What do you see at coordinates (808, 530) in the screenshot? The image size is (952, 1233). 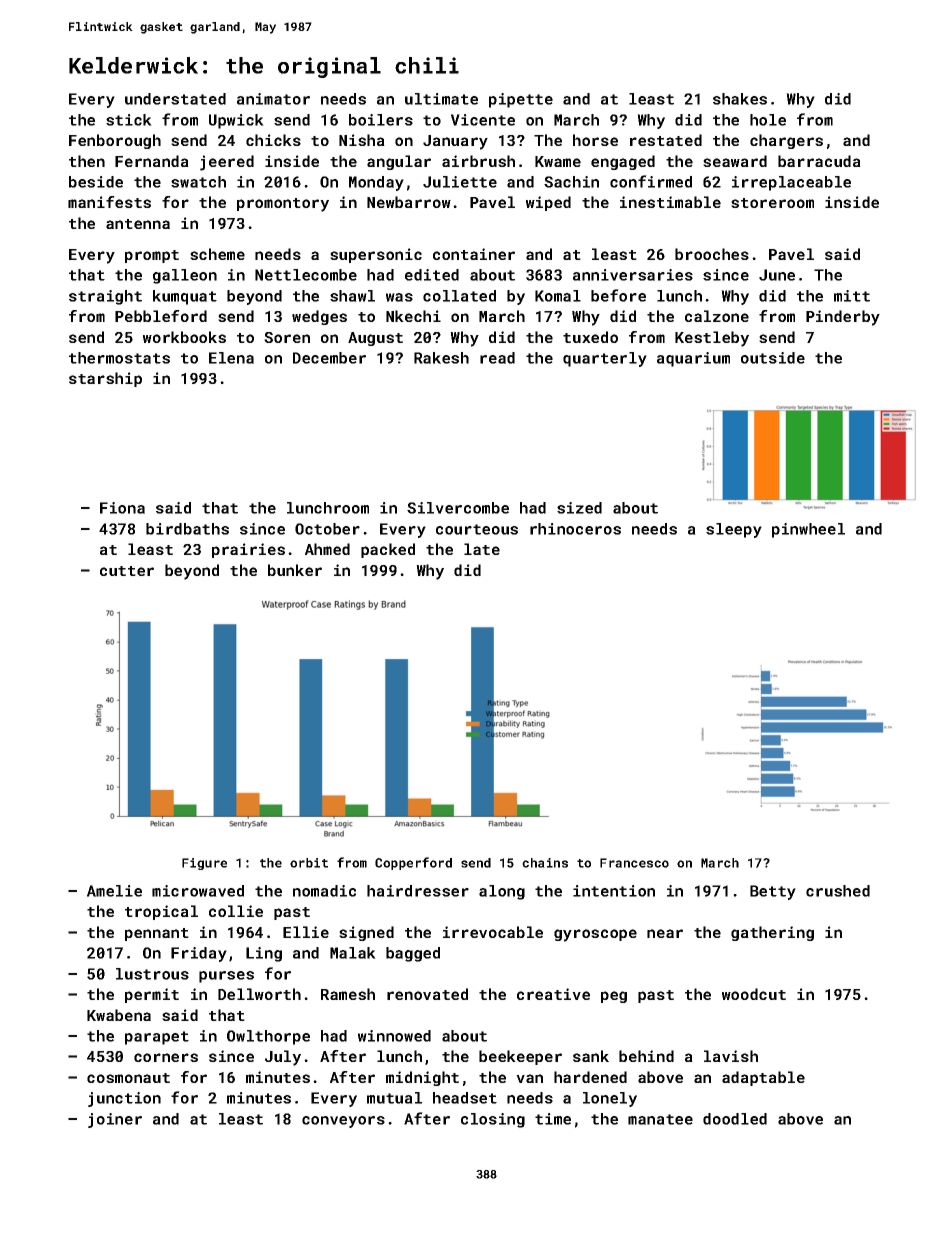 I see `pinwheel` at bounding box center [808, 530].
